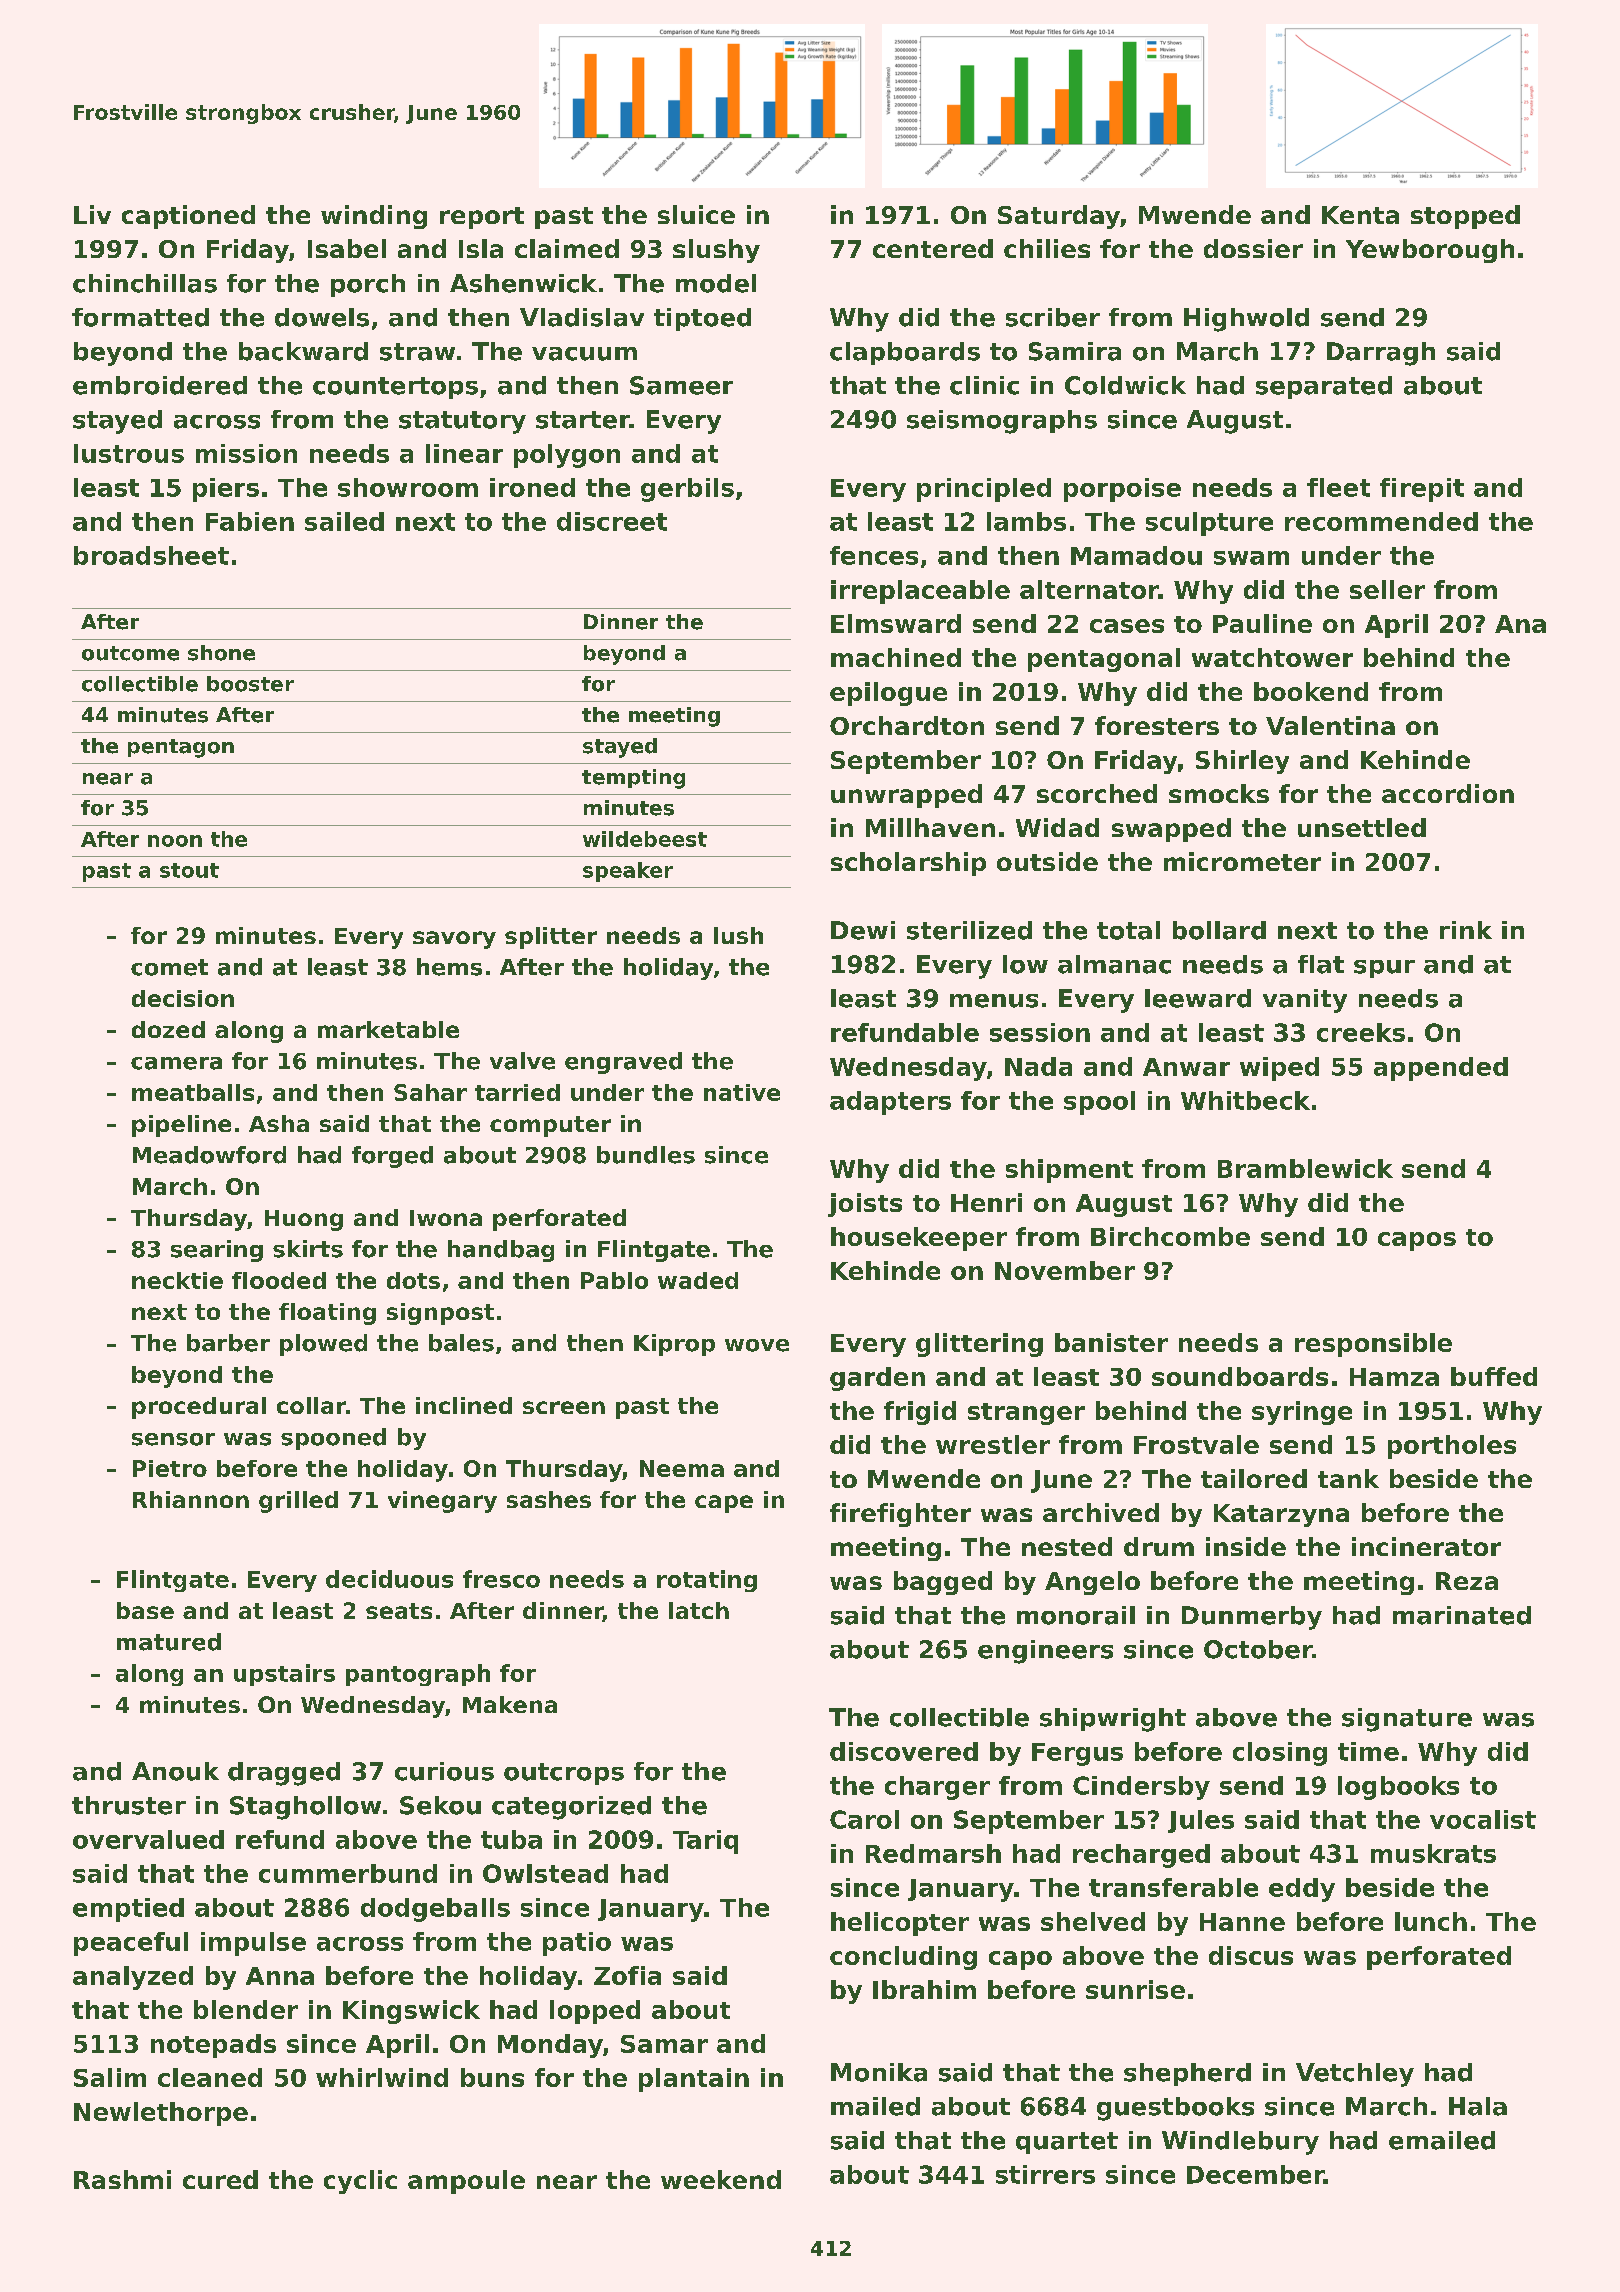  What do you see at coordinates (209, 1155) in the document?
I see `Meadowford` at bounding box center [209, 1155].
